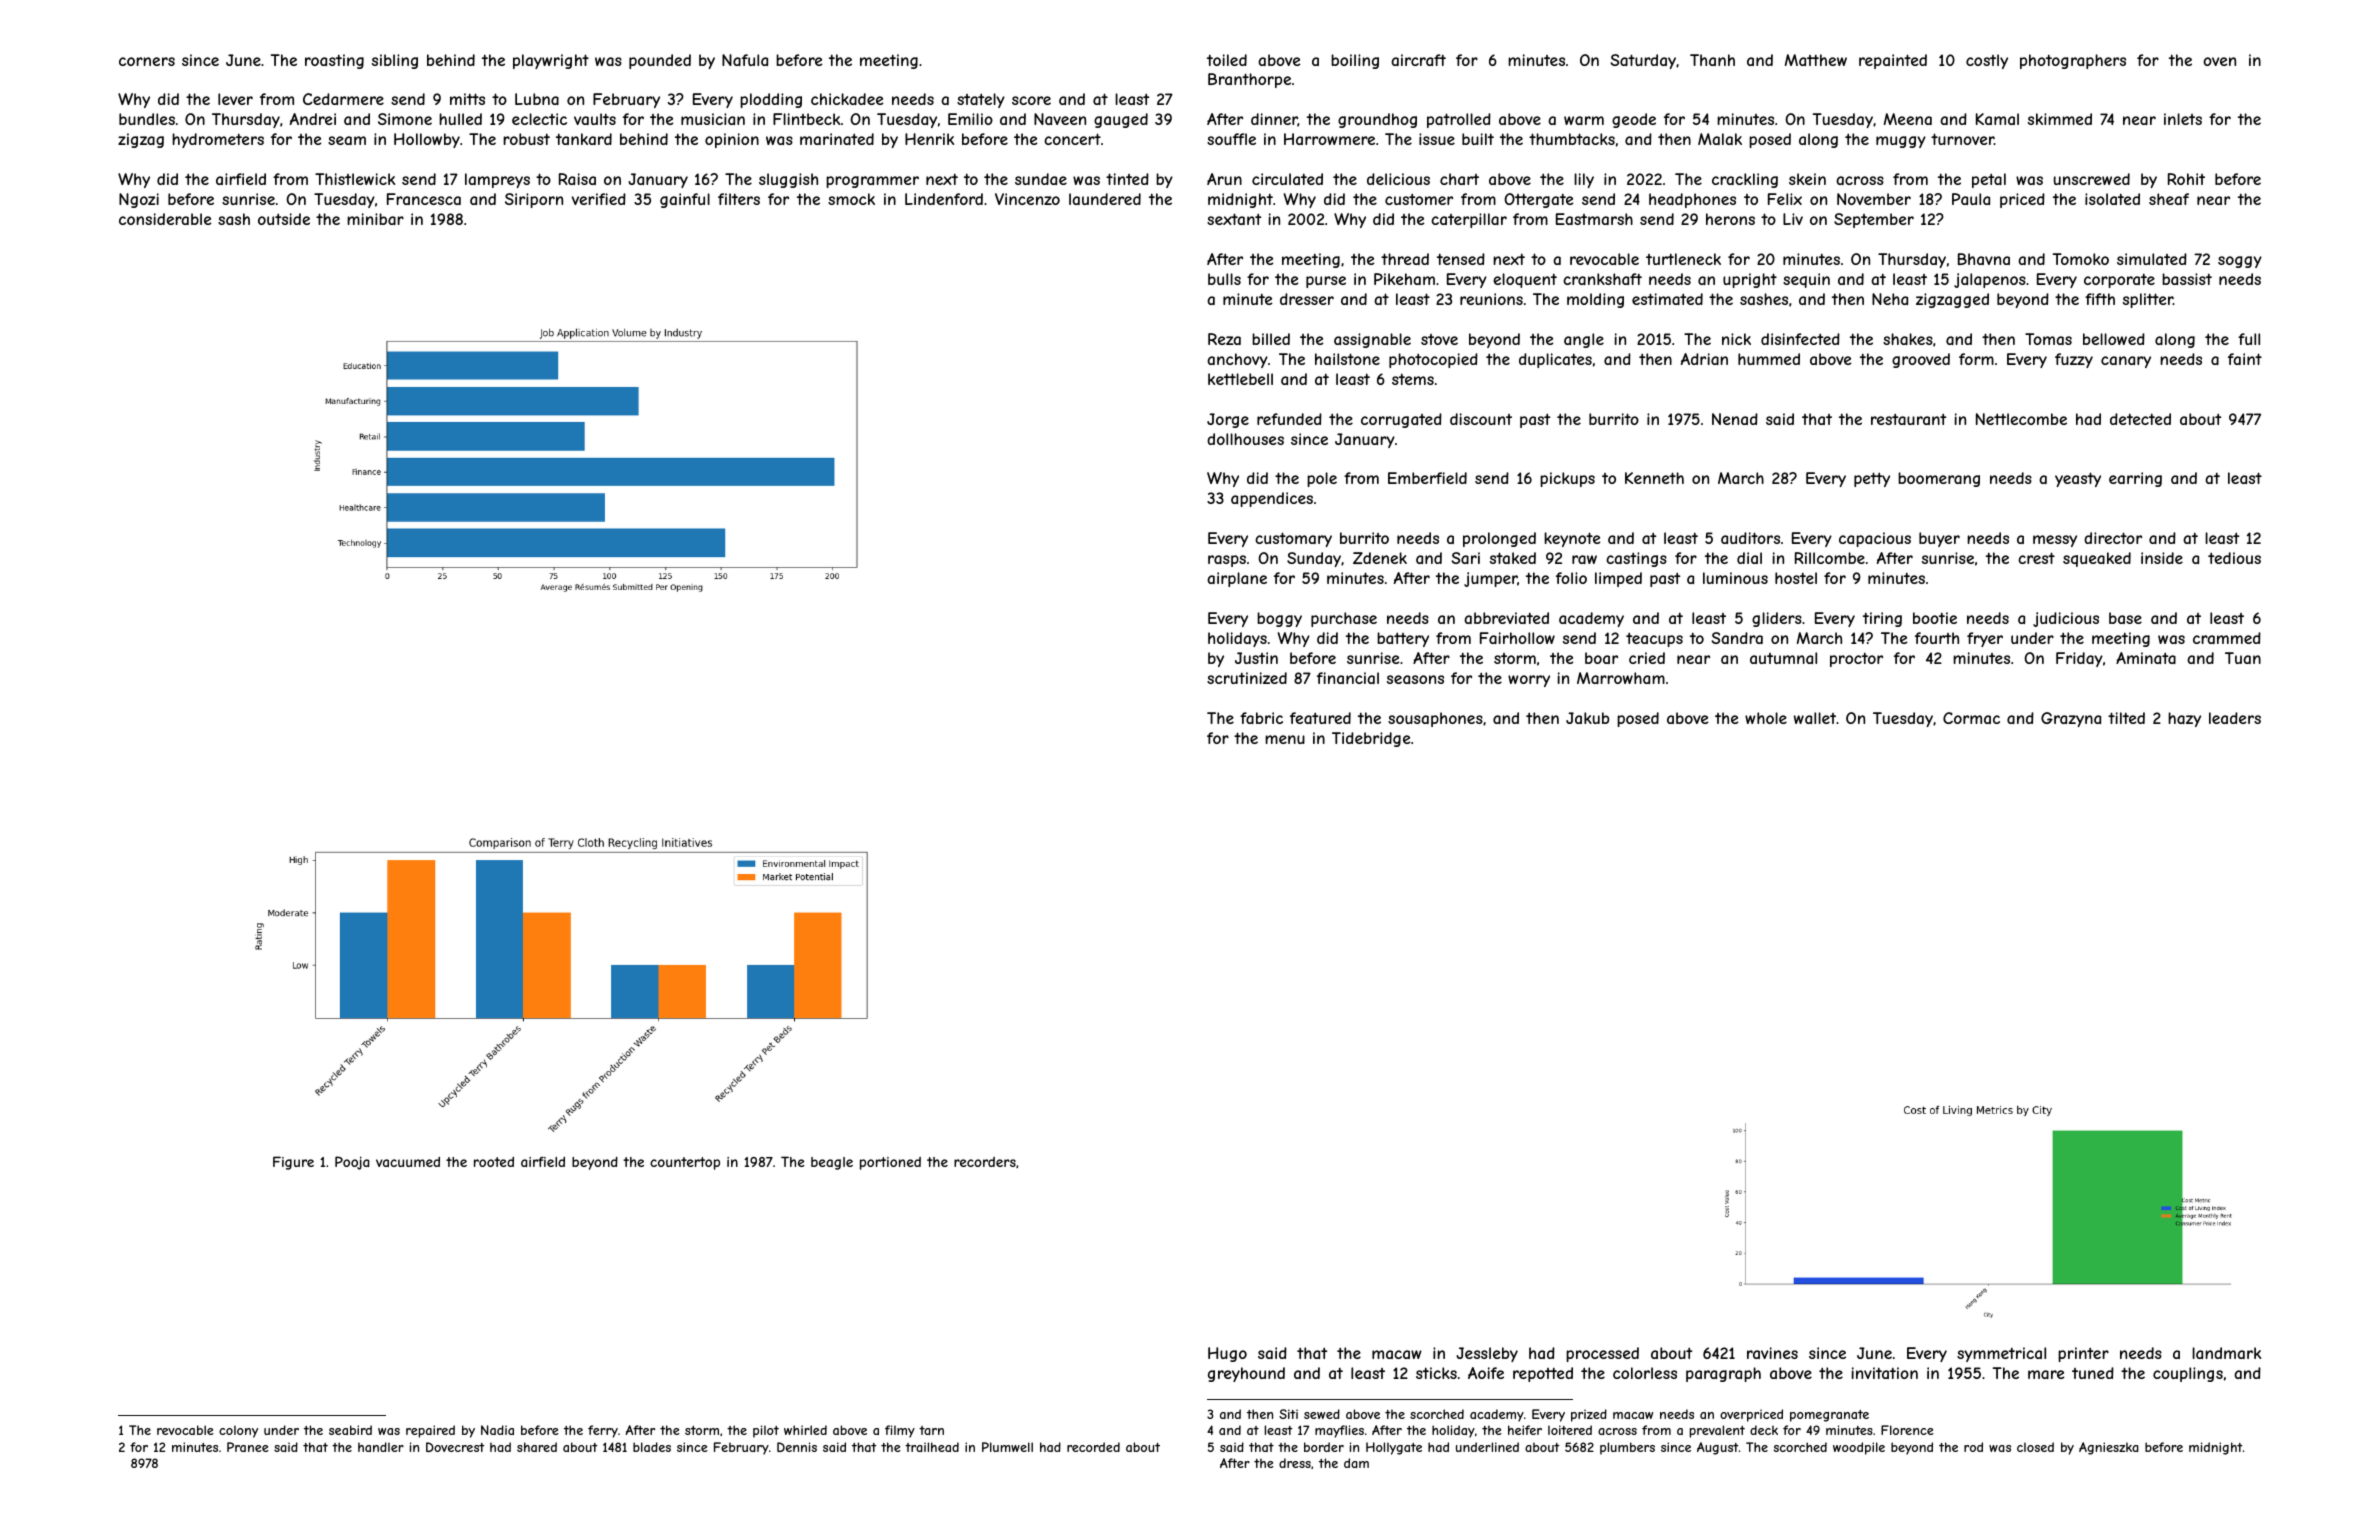 This screenshot has height=1540, width=2380. Describe the element at coordinates (1971, 199) in the screenshot. I see `Paula` at that location.
